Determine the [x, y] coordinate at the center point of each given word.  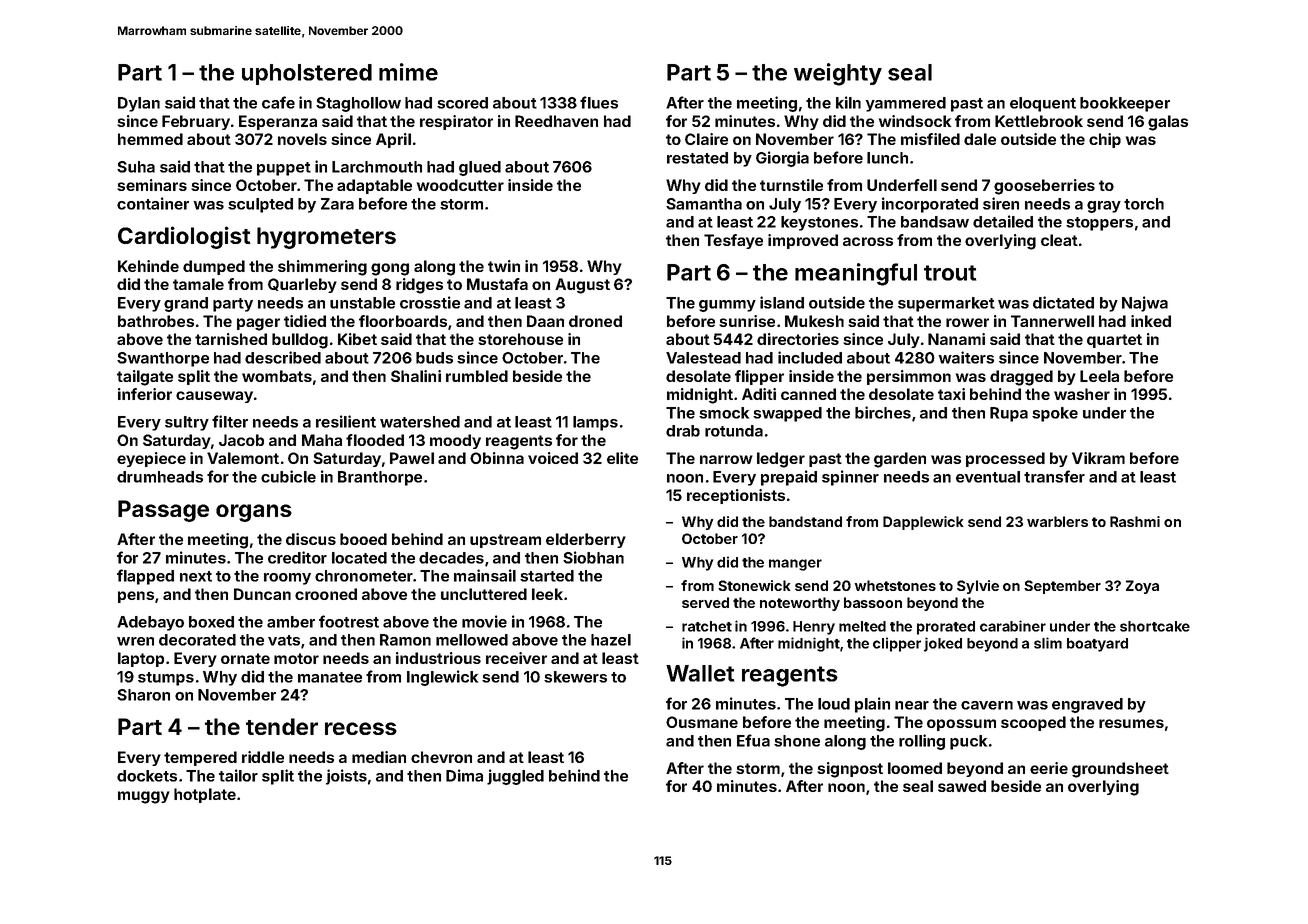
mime [408, 72]
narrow [726, 459]
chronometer [364, 576]
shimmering [322, 268]
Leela [1099, 376]
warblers [1057, 521]
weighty [838, 74]
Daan [545, 321]
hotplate [205, 795]
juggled [515, 777]
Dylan [139, 104]
